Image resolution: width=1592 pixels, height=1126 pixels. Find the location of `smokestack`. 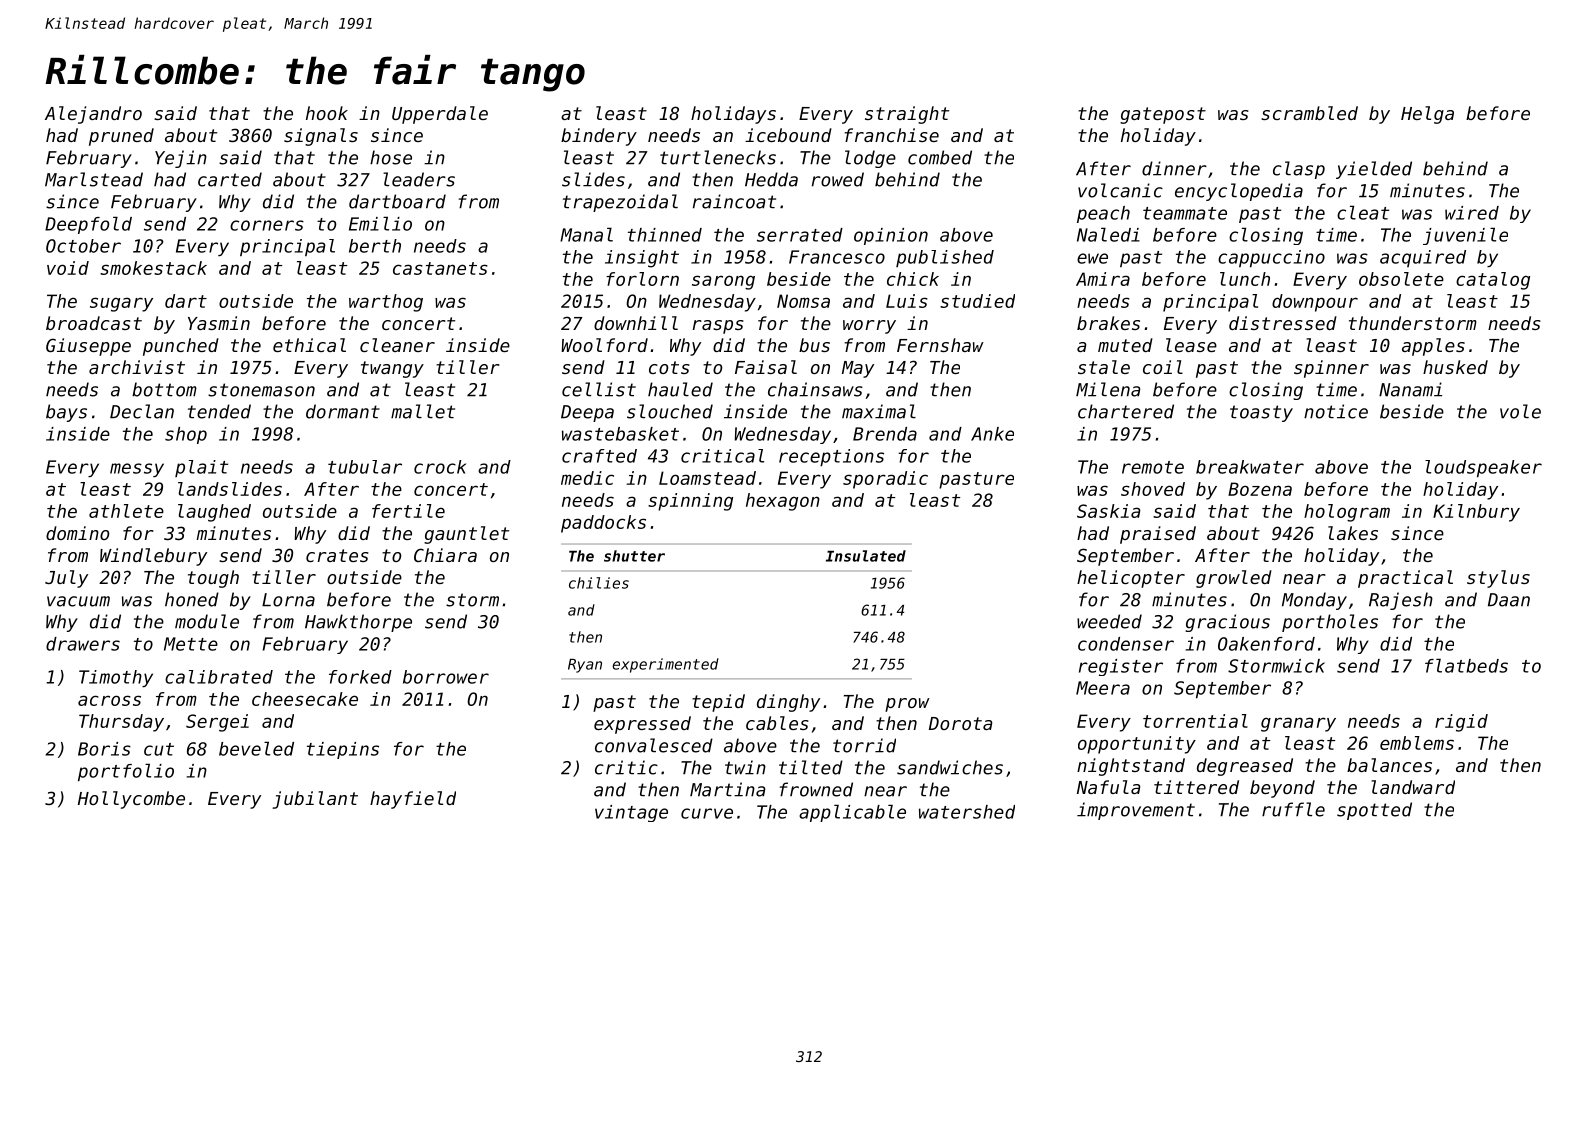

smokestack is located at coordinates (153, 268).
